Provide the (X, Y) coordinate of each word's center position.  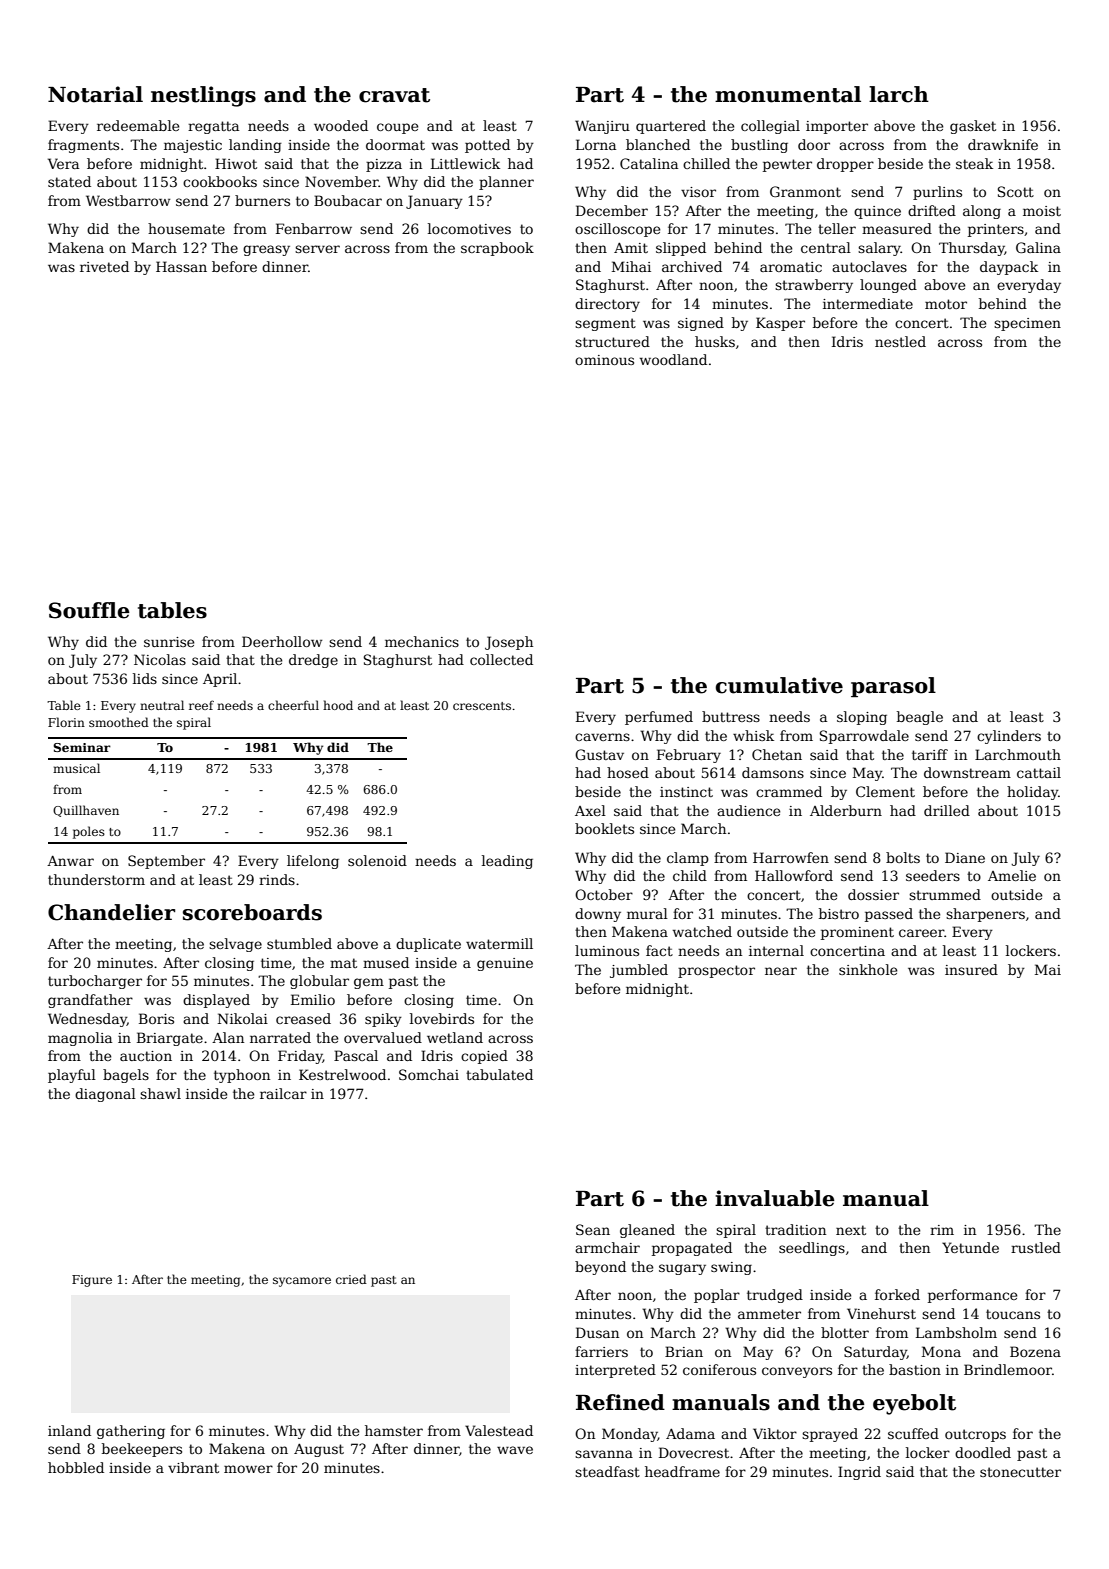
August (319, 1450)
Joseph (509, 643)
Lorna (596, 144)
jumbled (639, 971)
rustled (1036, 1247)
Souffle (89, 610)
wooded (341, 125)
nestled (900, 341)
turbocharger (95, 982)
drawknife (1003, 144)
